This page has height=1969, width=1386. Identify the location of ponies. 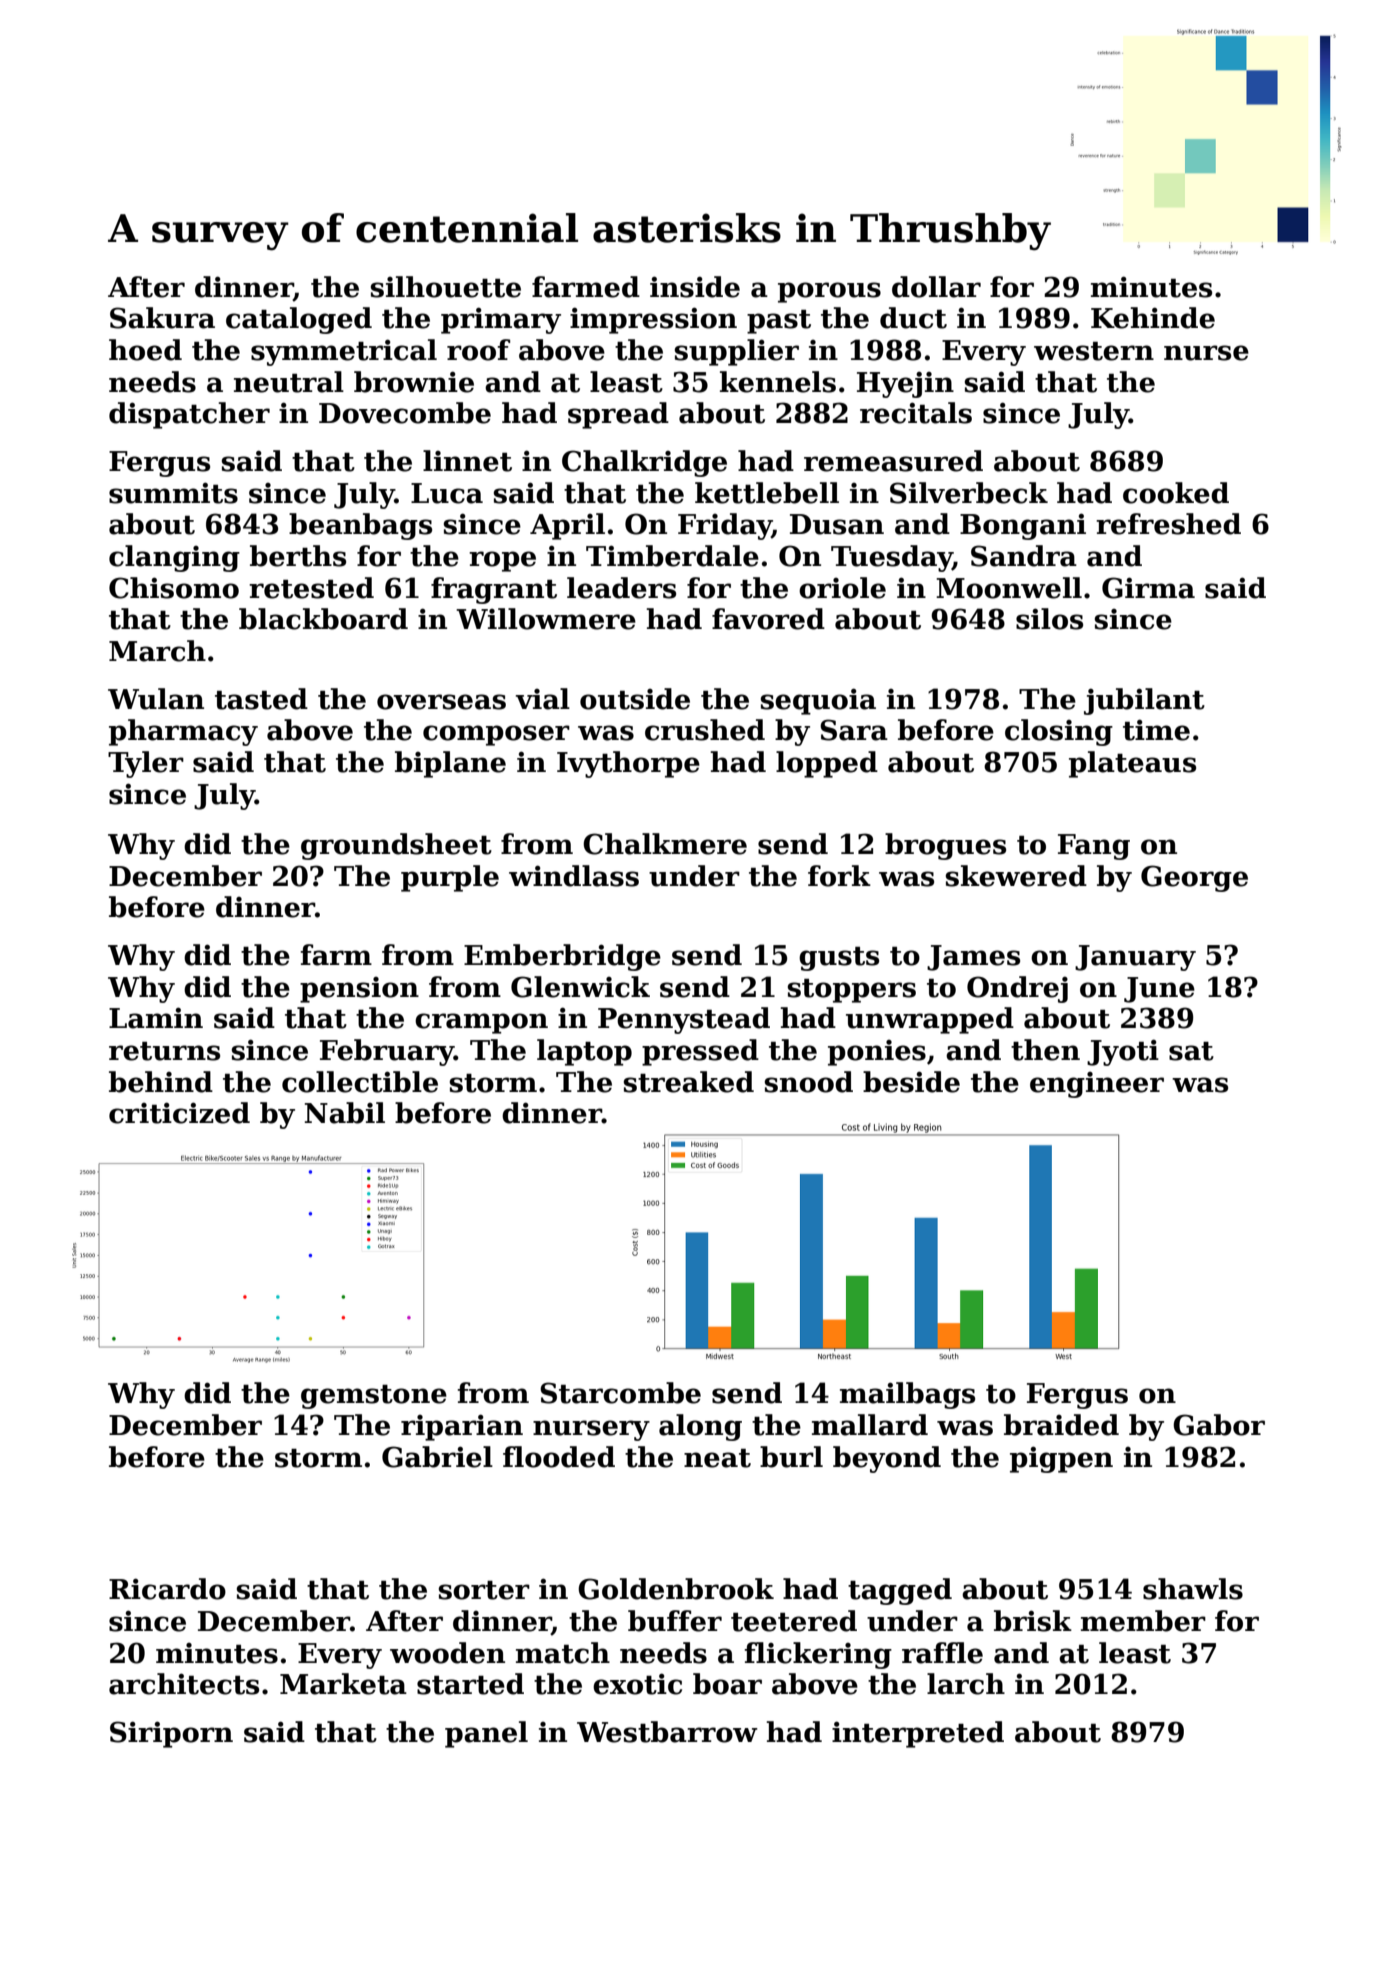
(877, 1053).
